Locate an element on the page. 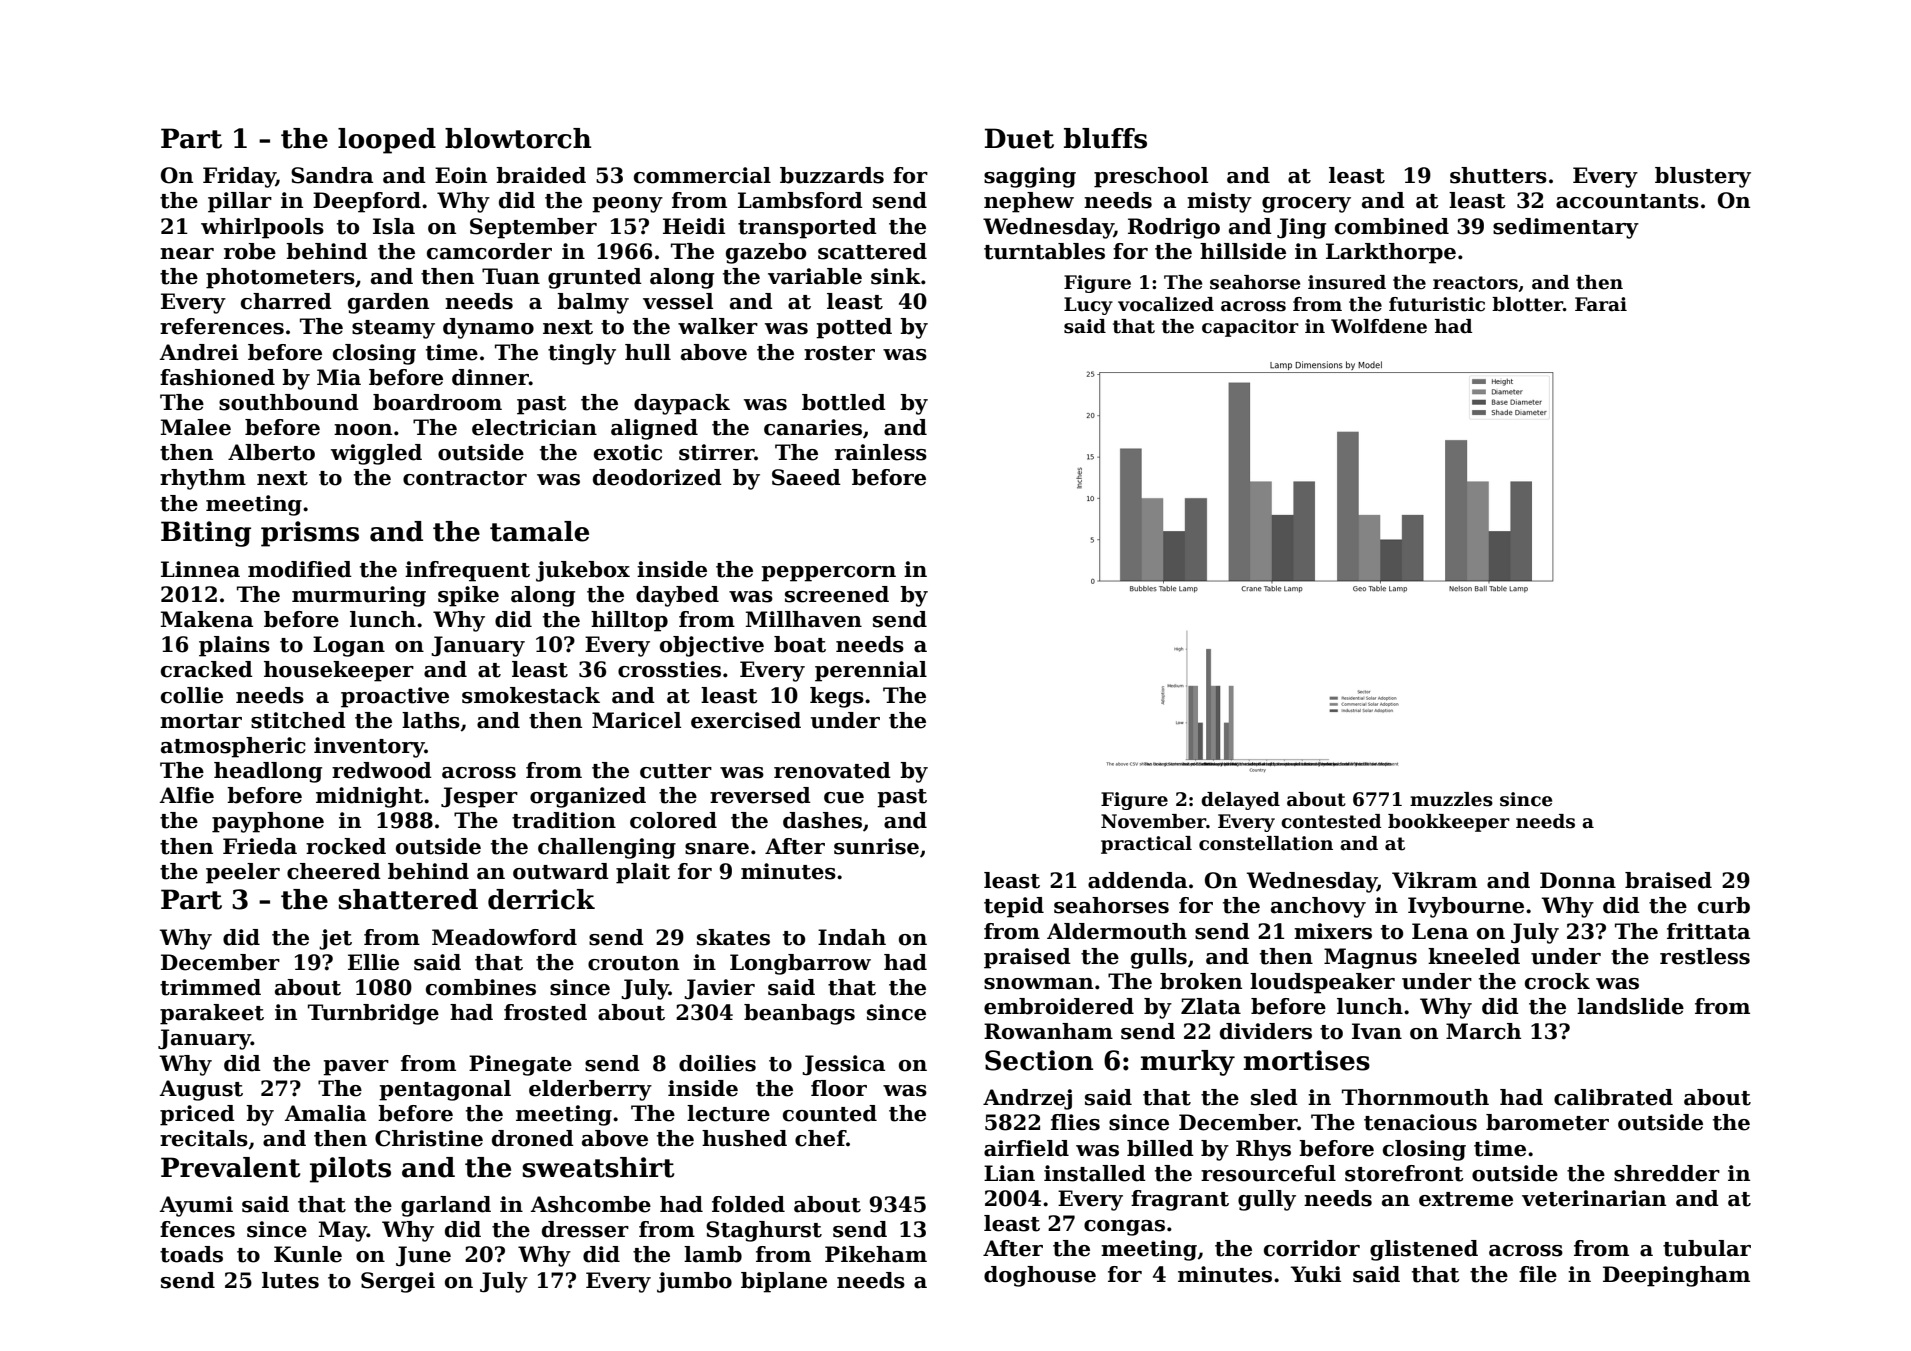 The height and width of the image is (1351, 1911). sedimentary is located at coordinates (1566, 228).
